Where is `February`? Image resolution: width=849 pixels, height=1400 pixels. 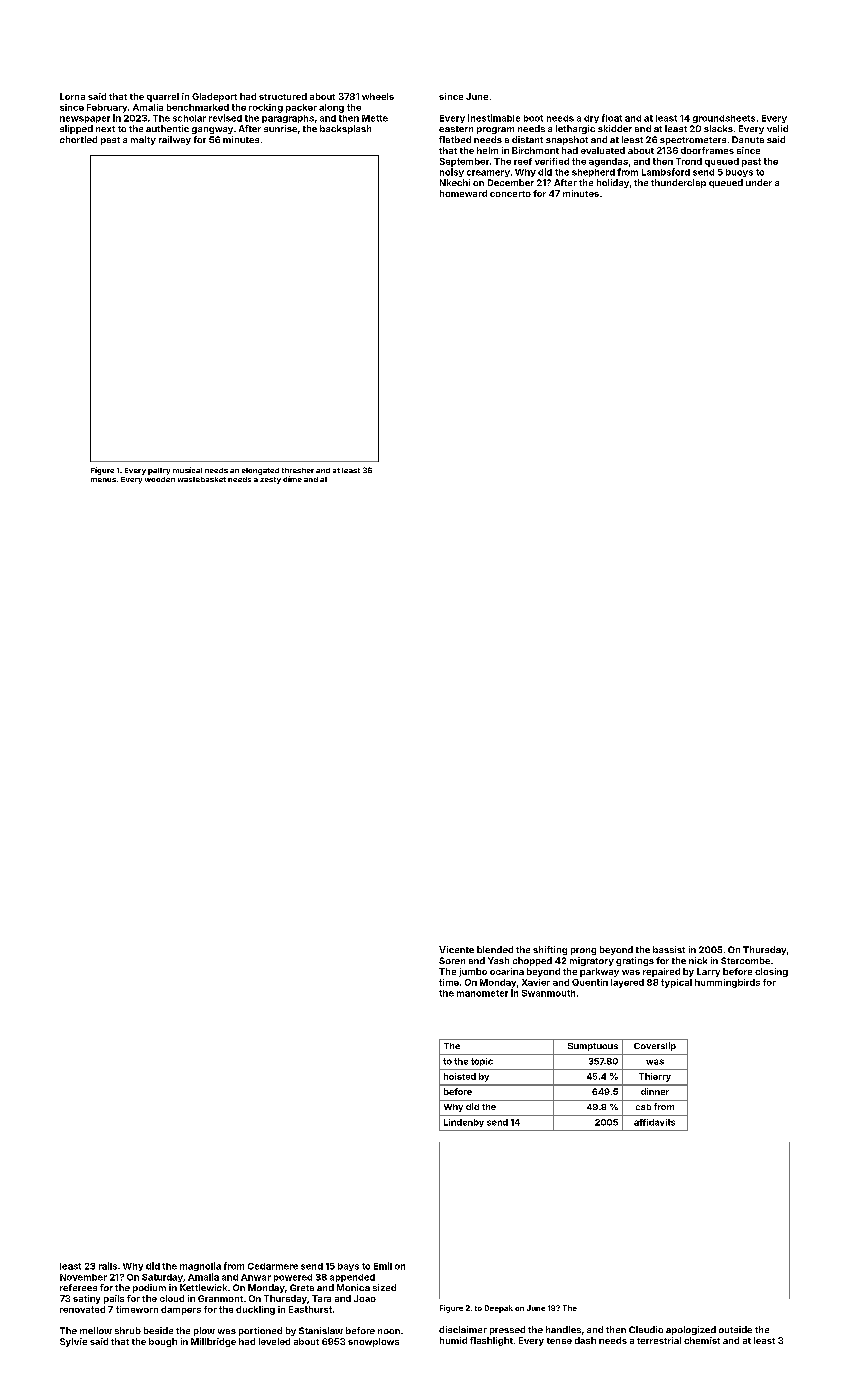 February is located at coordinates (107, 108).
